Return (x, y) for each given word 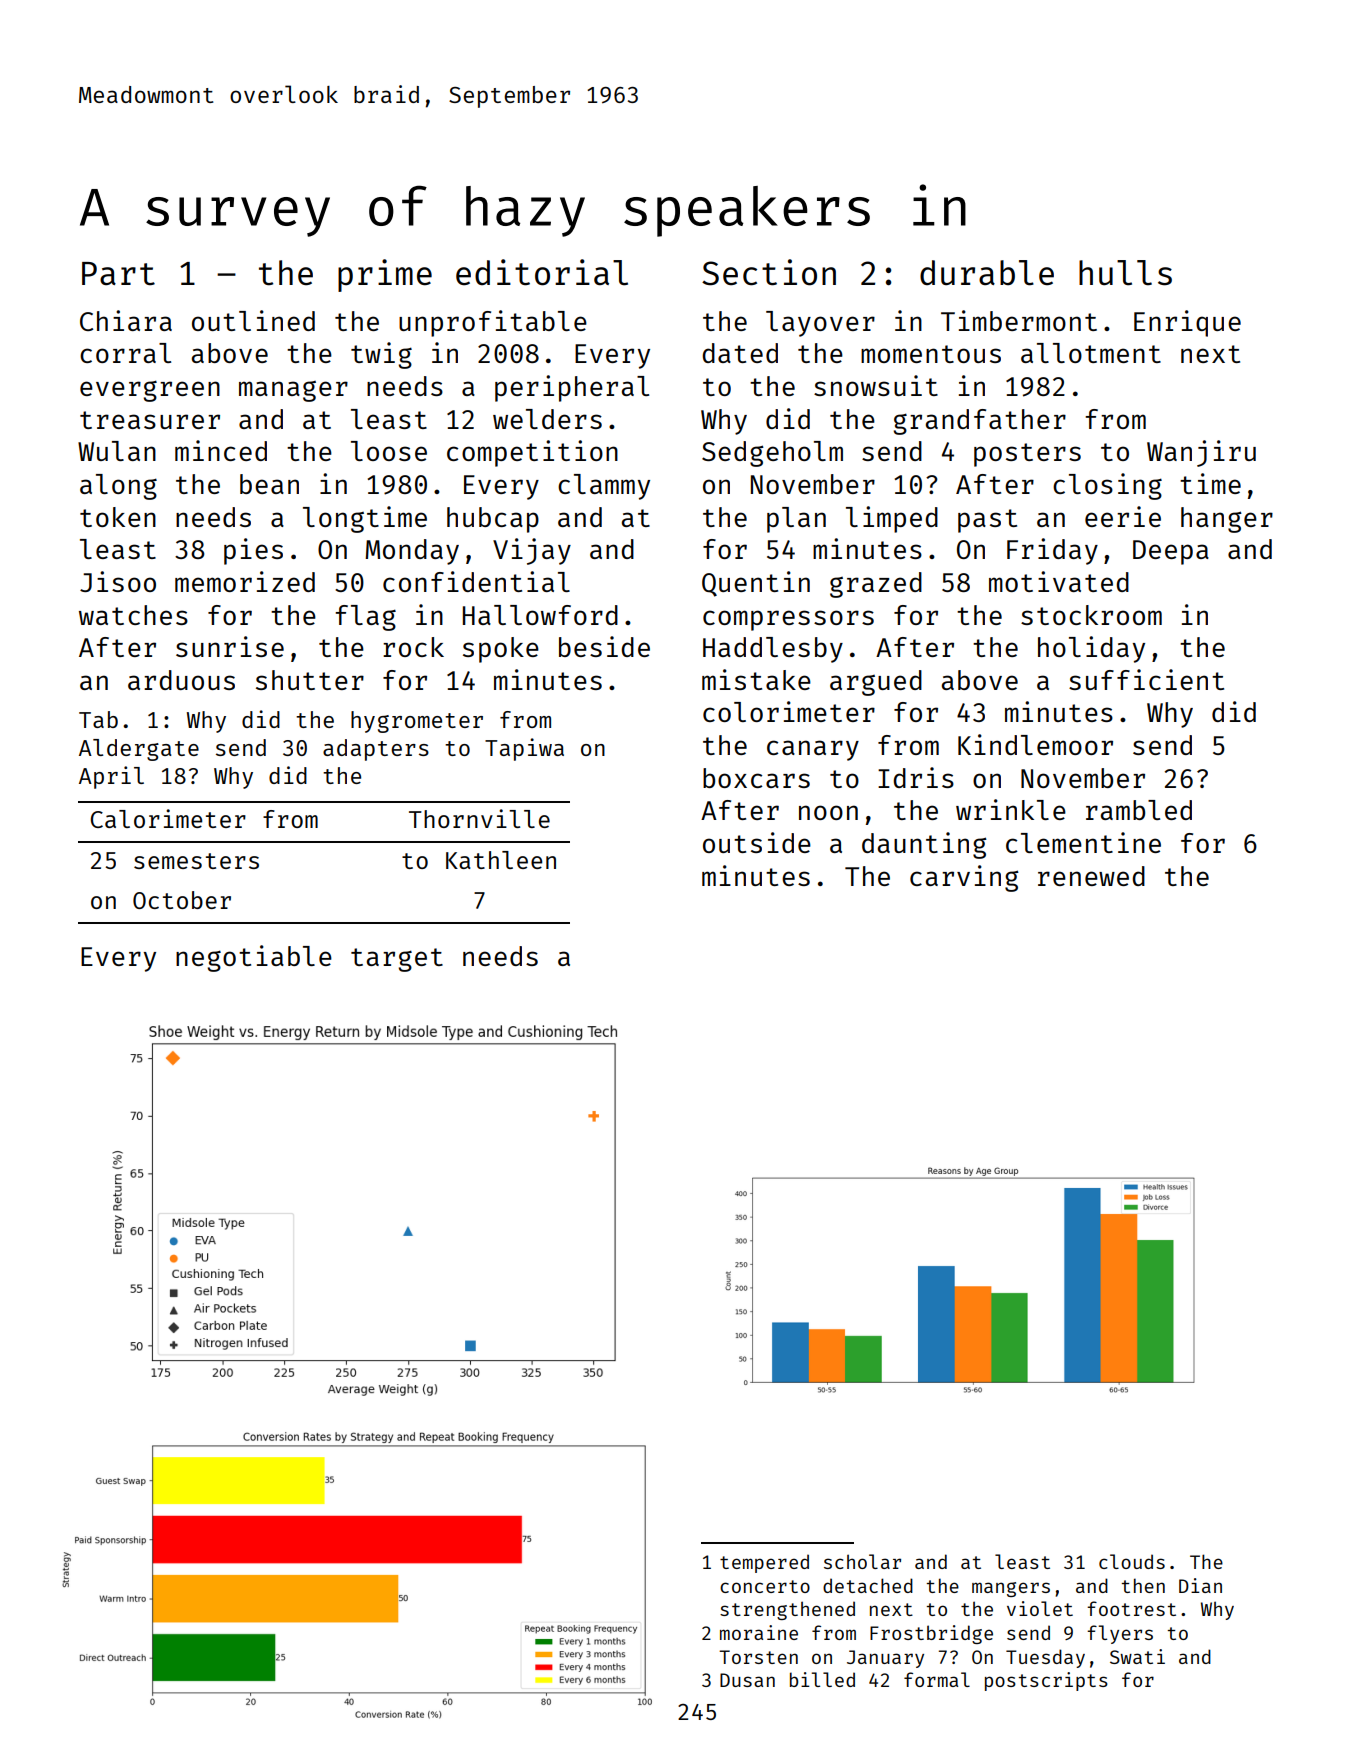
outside (757, 842)
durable (987, 273)
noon (828, 812)
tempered (764, 1563)
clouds (1132, 1561)
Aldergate (139, 750)
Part (118, 273)
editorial (542, 272)
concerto (765, 1586)
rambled (1139, 810)
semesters (196, 861)
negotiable (254, 958)
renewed (1091, 876)
